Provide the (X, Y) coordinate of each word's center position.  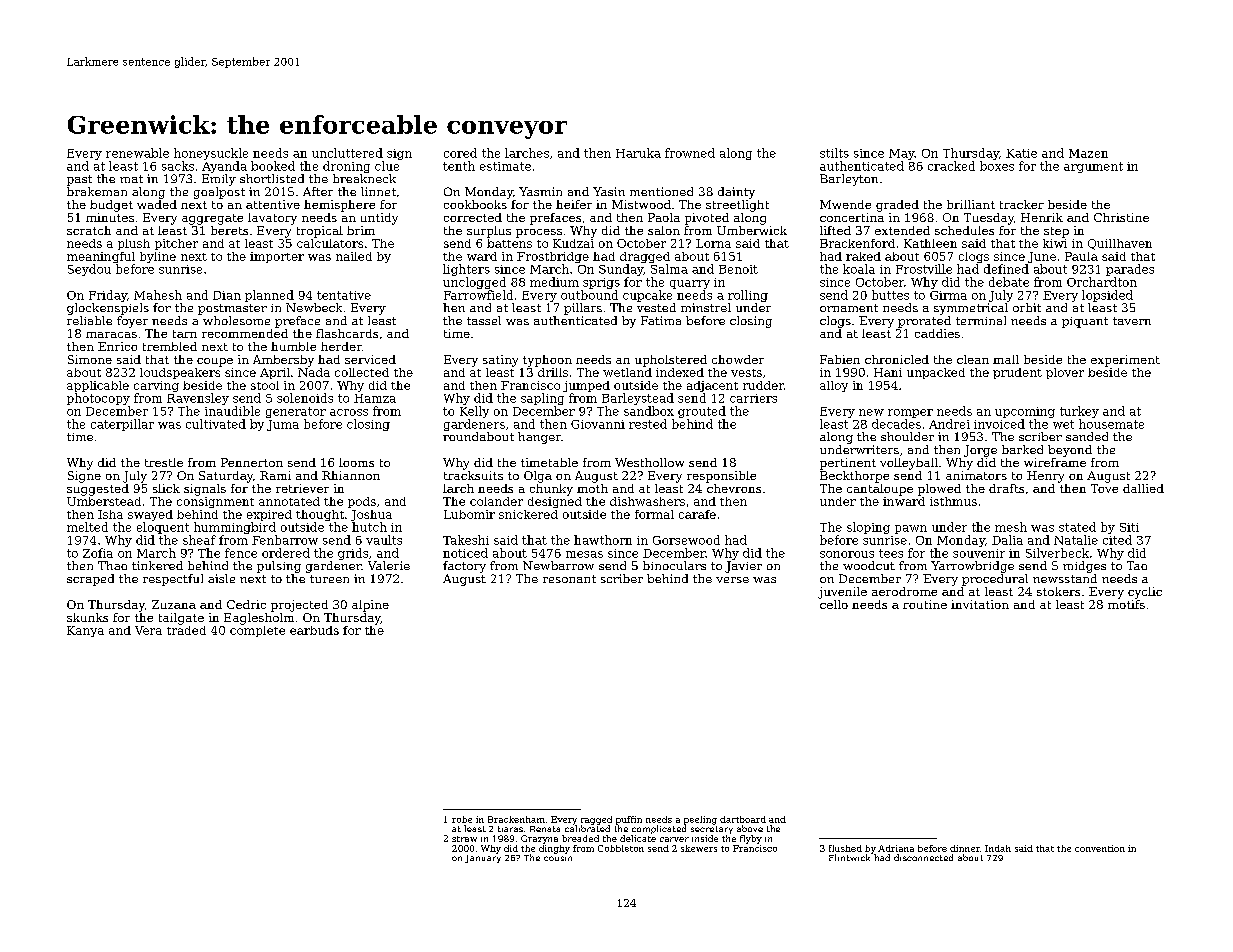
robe (462, 819)
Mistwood (641, 204)
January (483, 859)
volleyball (909, 464)
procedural (995, 580)
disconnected (923, 857)
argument (1093, 167)
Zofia (98, 553)
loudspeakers (180, 373)
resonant (569, 579)
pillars (583, 309)
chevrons (734, 488)
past (79, 180)
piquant (1085, 322)
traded (186, 630)
